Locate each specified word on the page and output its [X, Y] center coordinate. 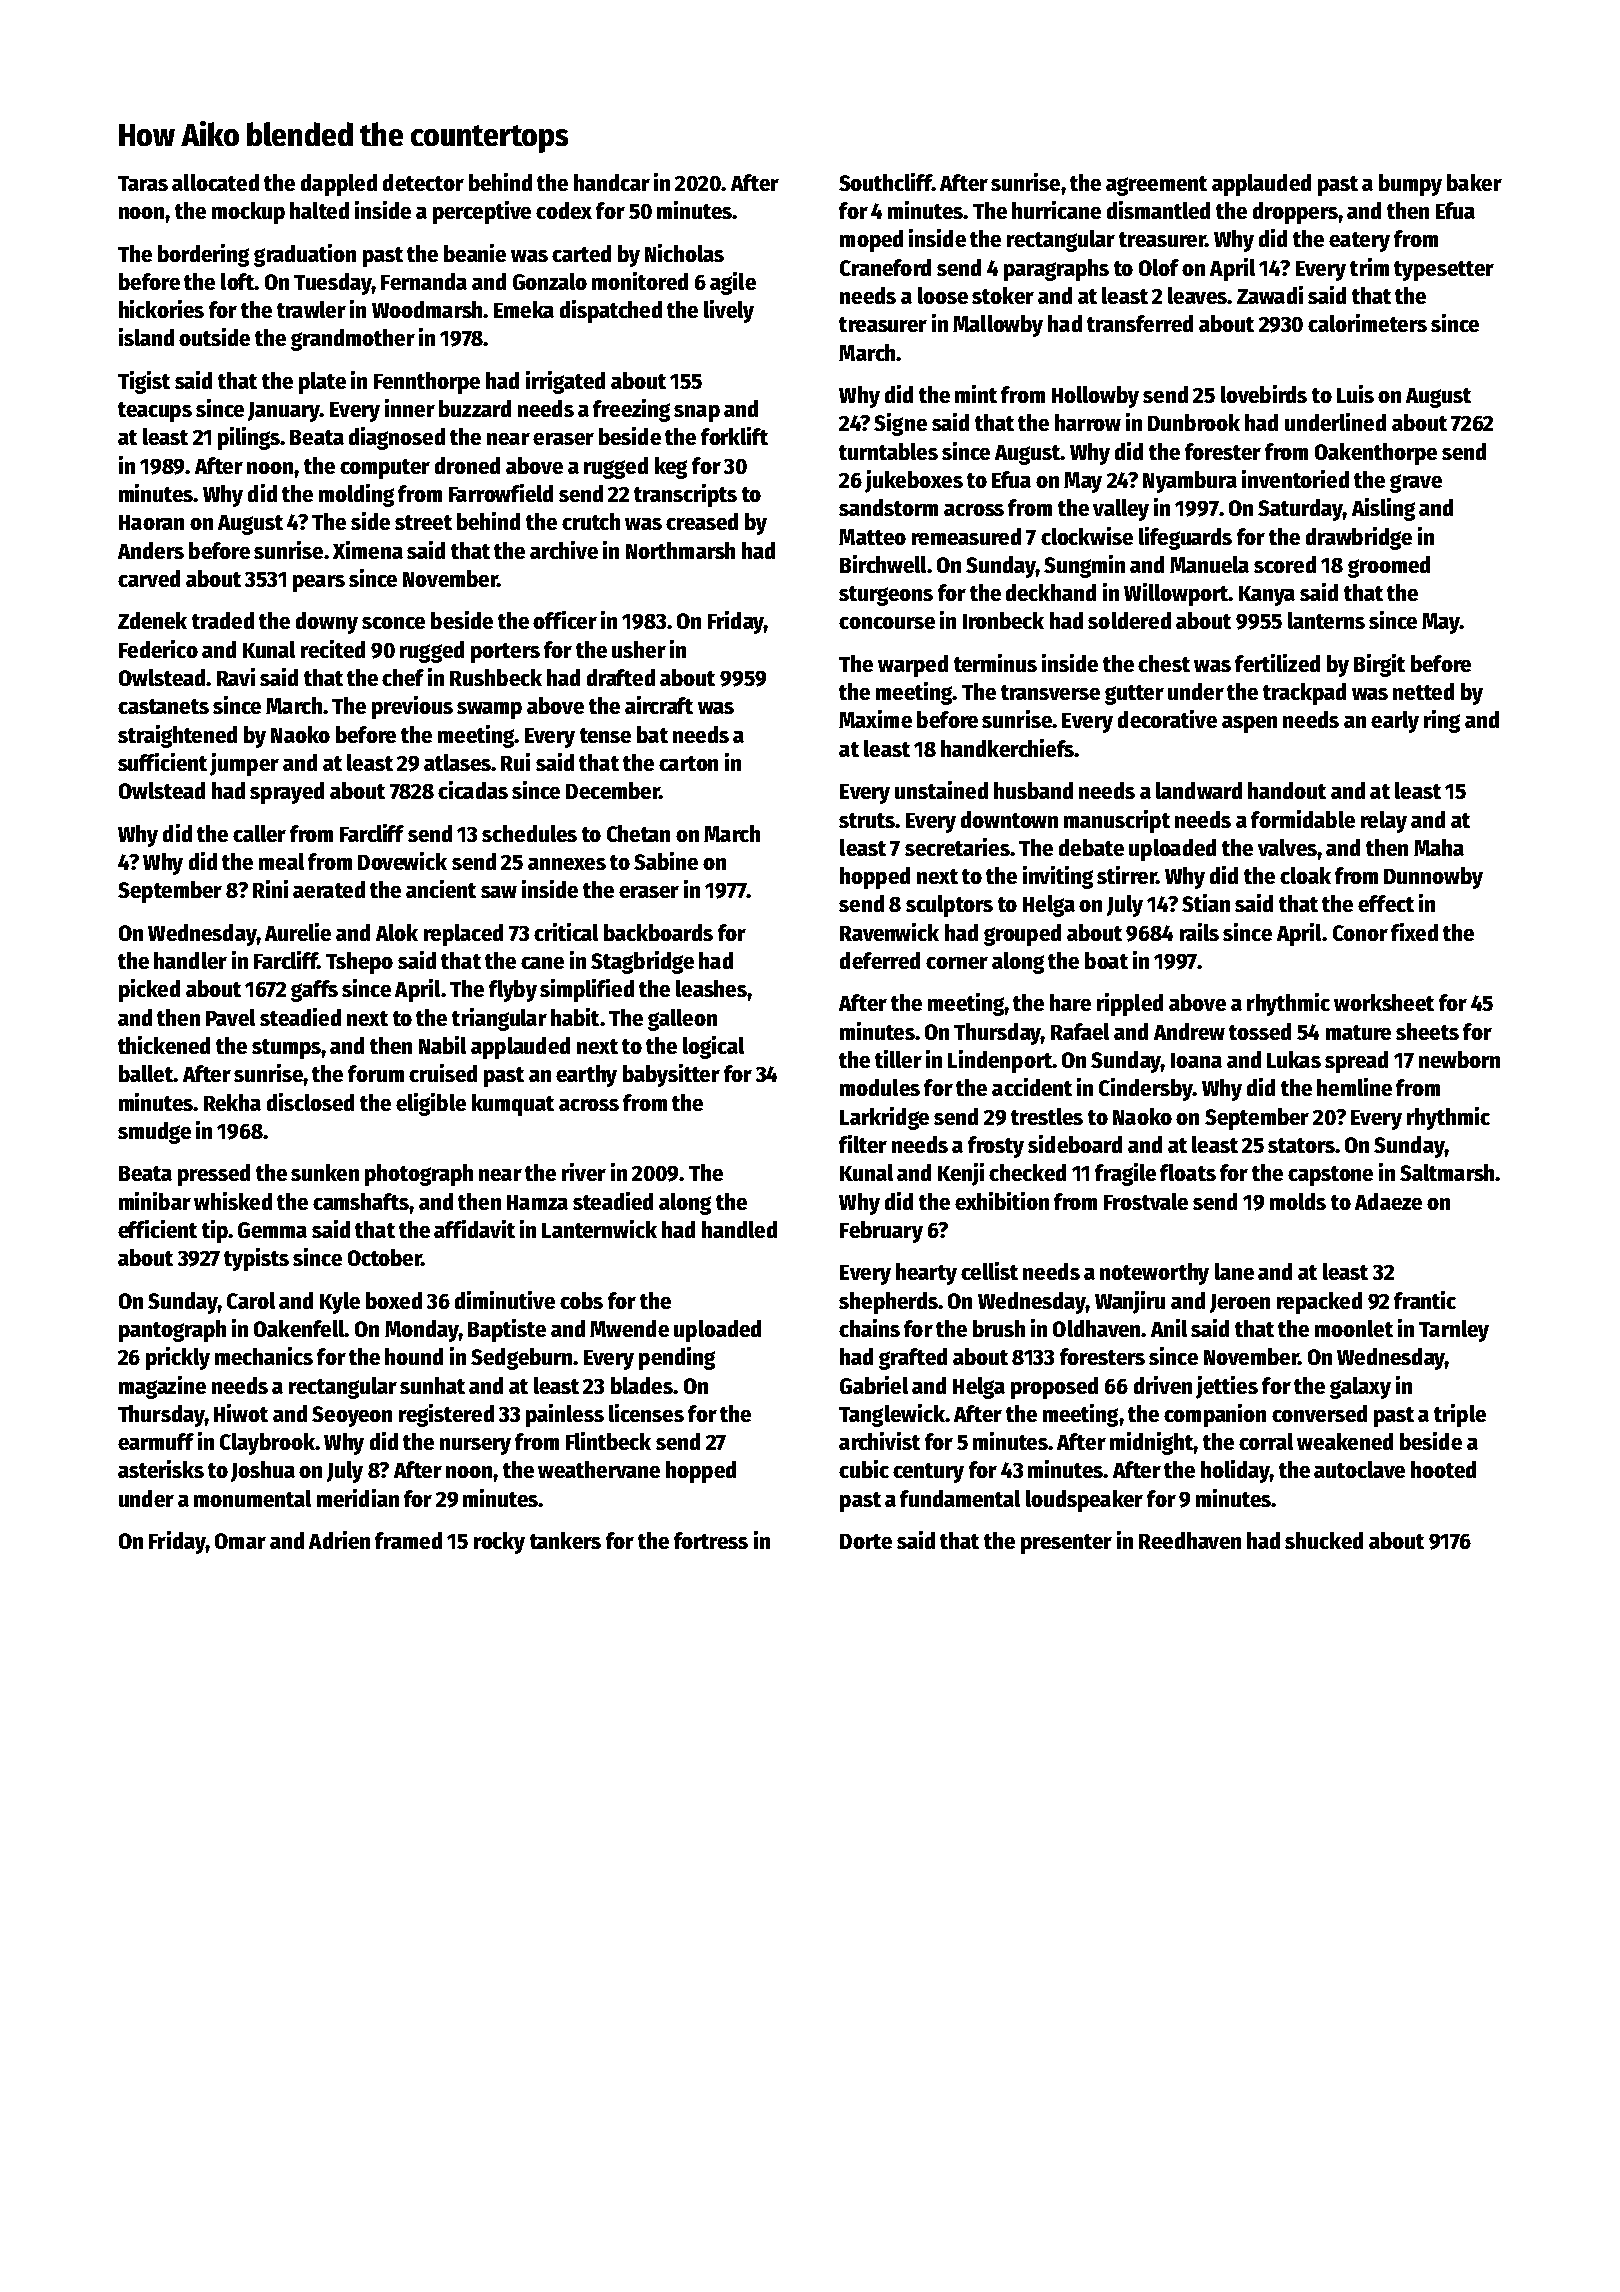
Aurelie [298, 932]
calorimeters [1367, 323]
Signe [900, 424]
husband [1033, 790]
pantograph [172, 1331]
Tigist [144, 382]
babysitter [671, 1075]
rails [1199, 932]
